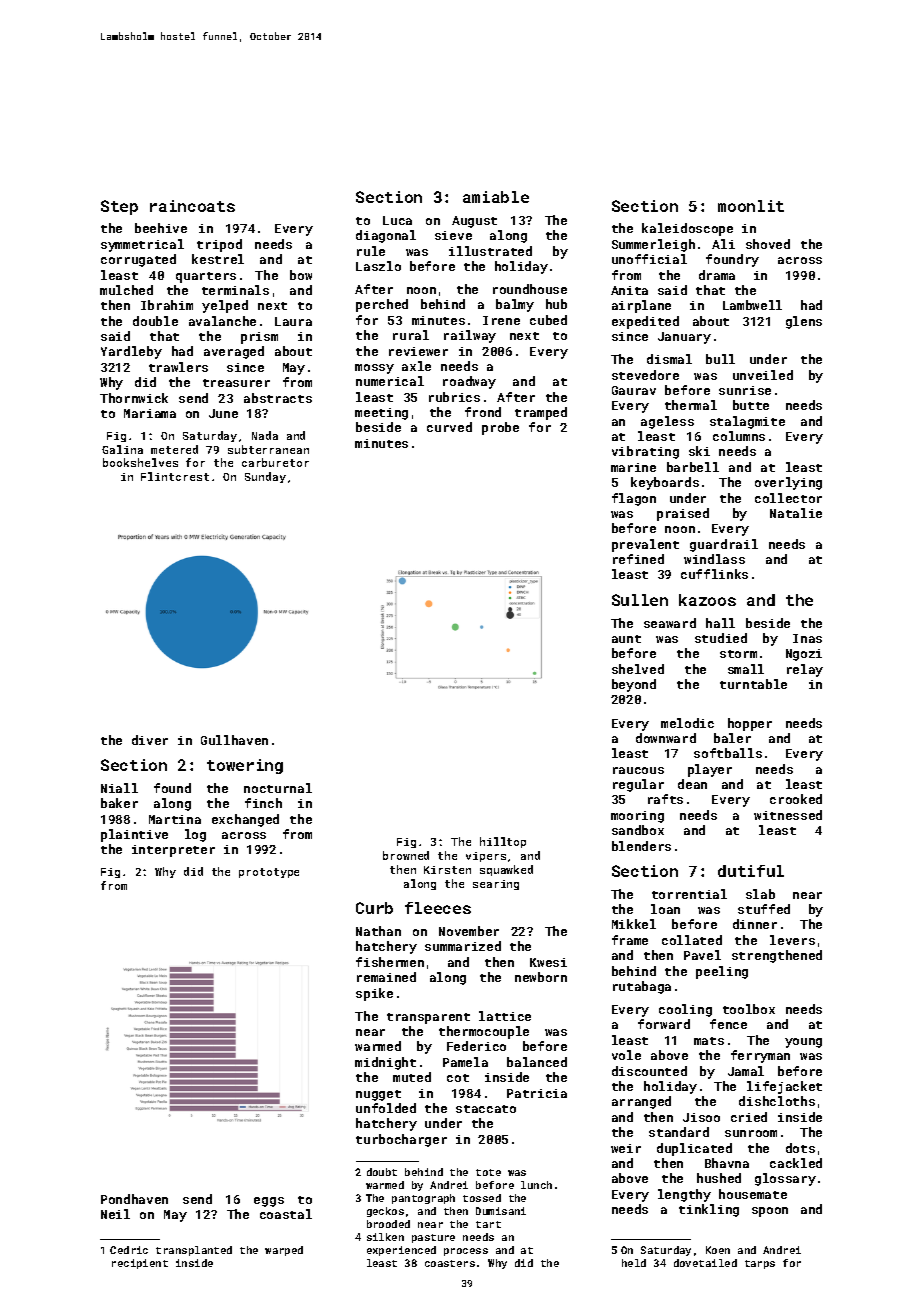 This screenshot has height=1308, width=924. Describe the element at coordinates (470, 336) in the screenshot. I see `railway` at that location.
